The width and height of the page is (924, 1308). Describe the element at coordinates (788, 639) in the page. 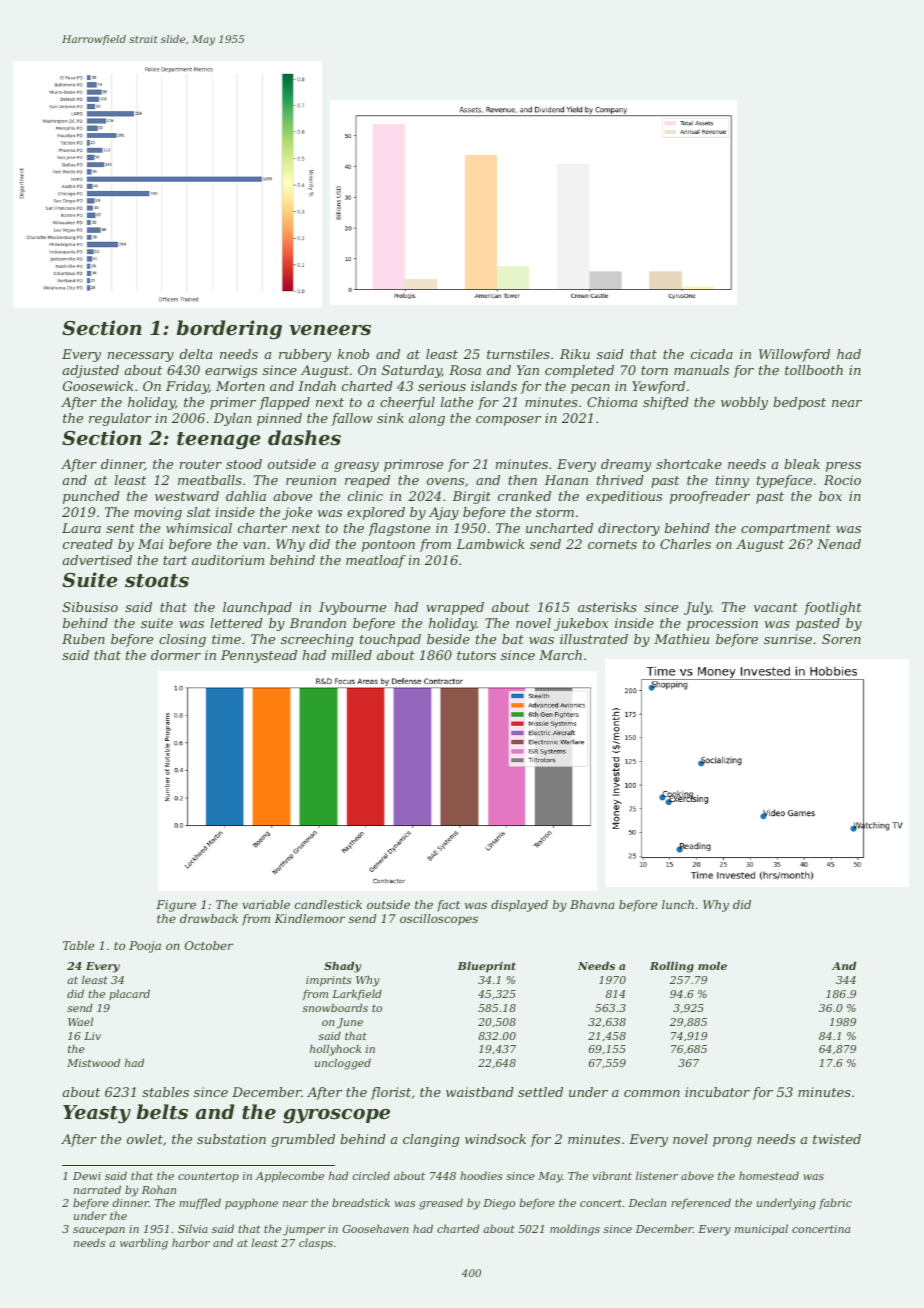

I see `sunrise` at that location.
